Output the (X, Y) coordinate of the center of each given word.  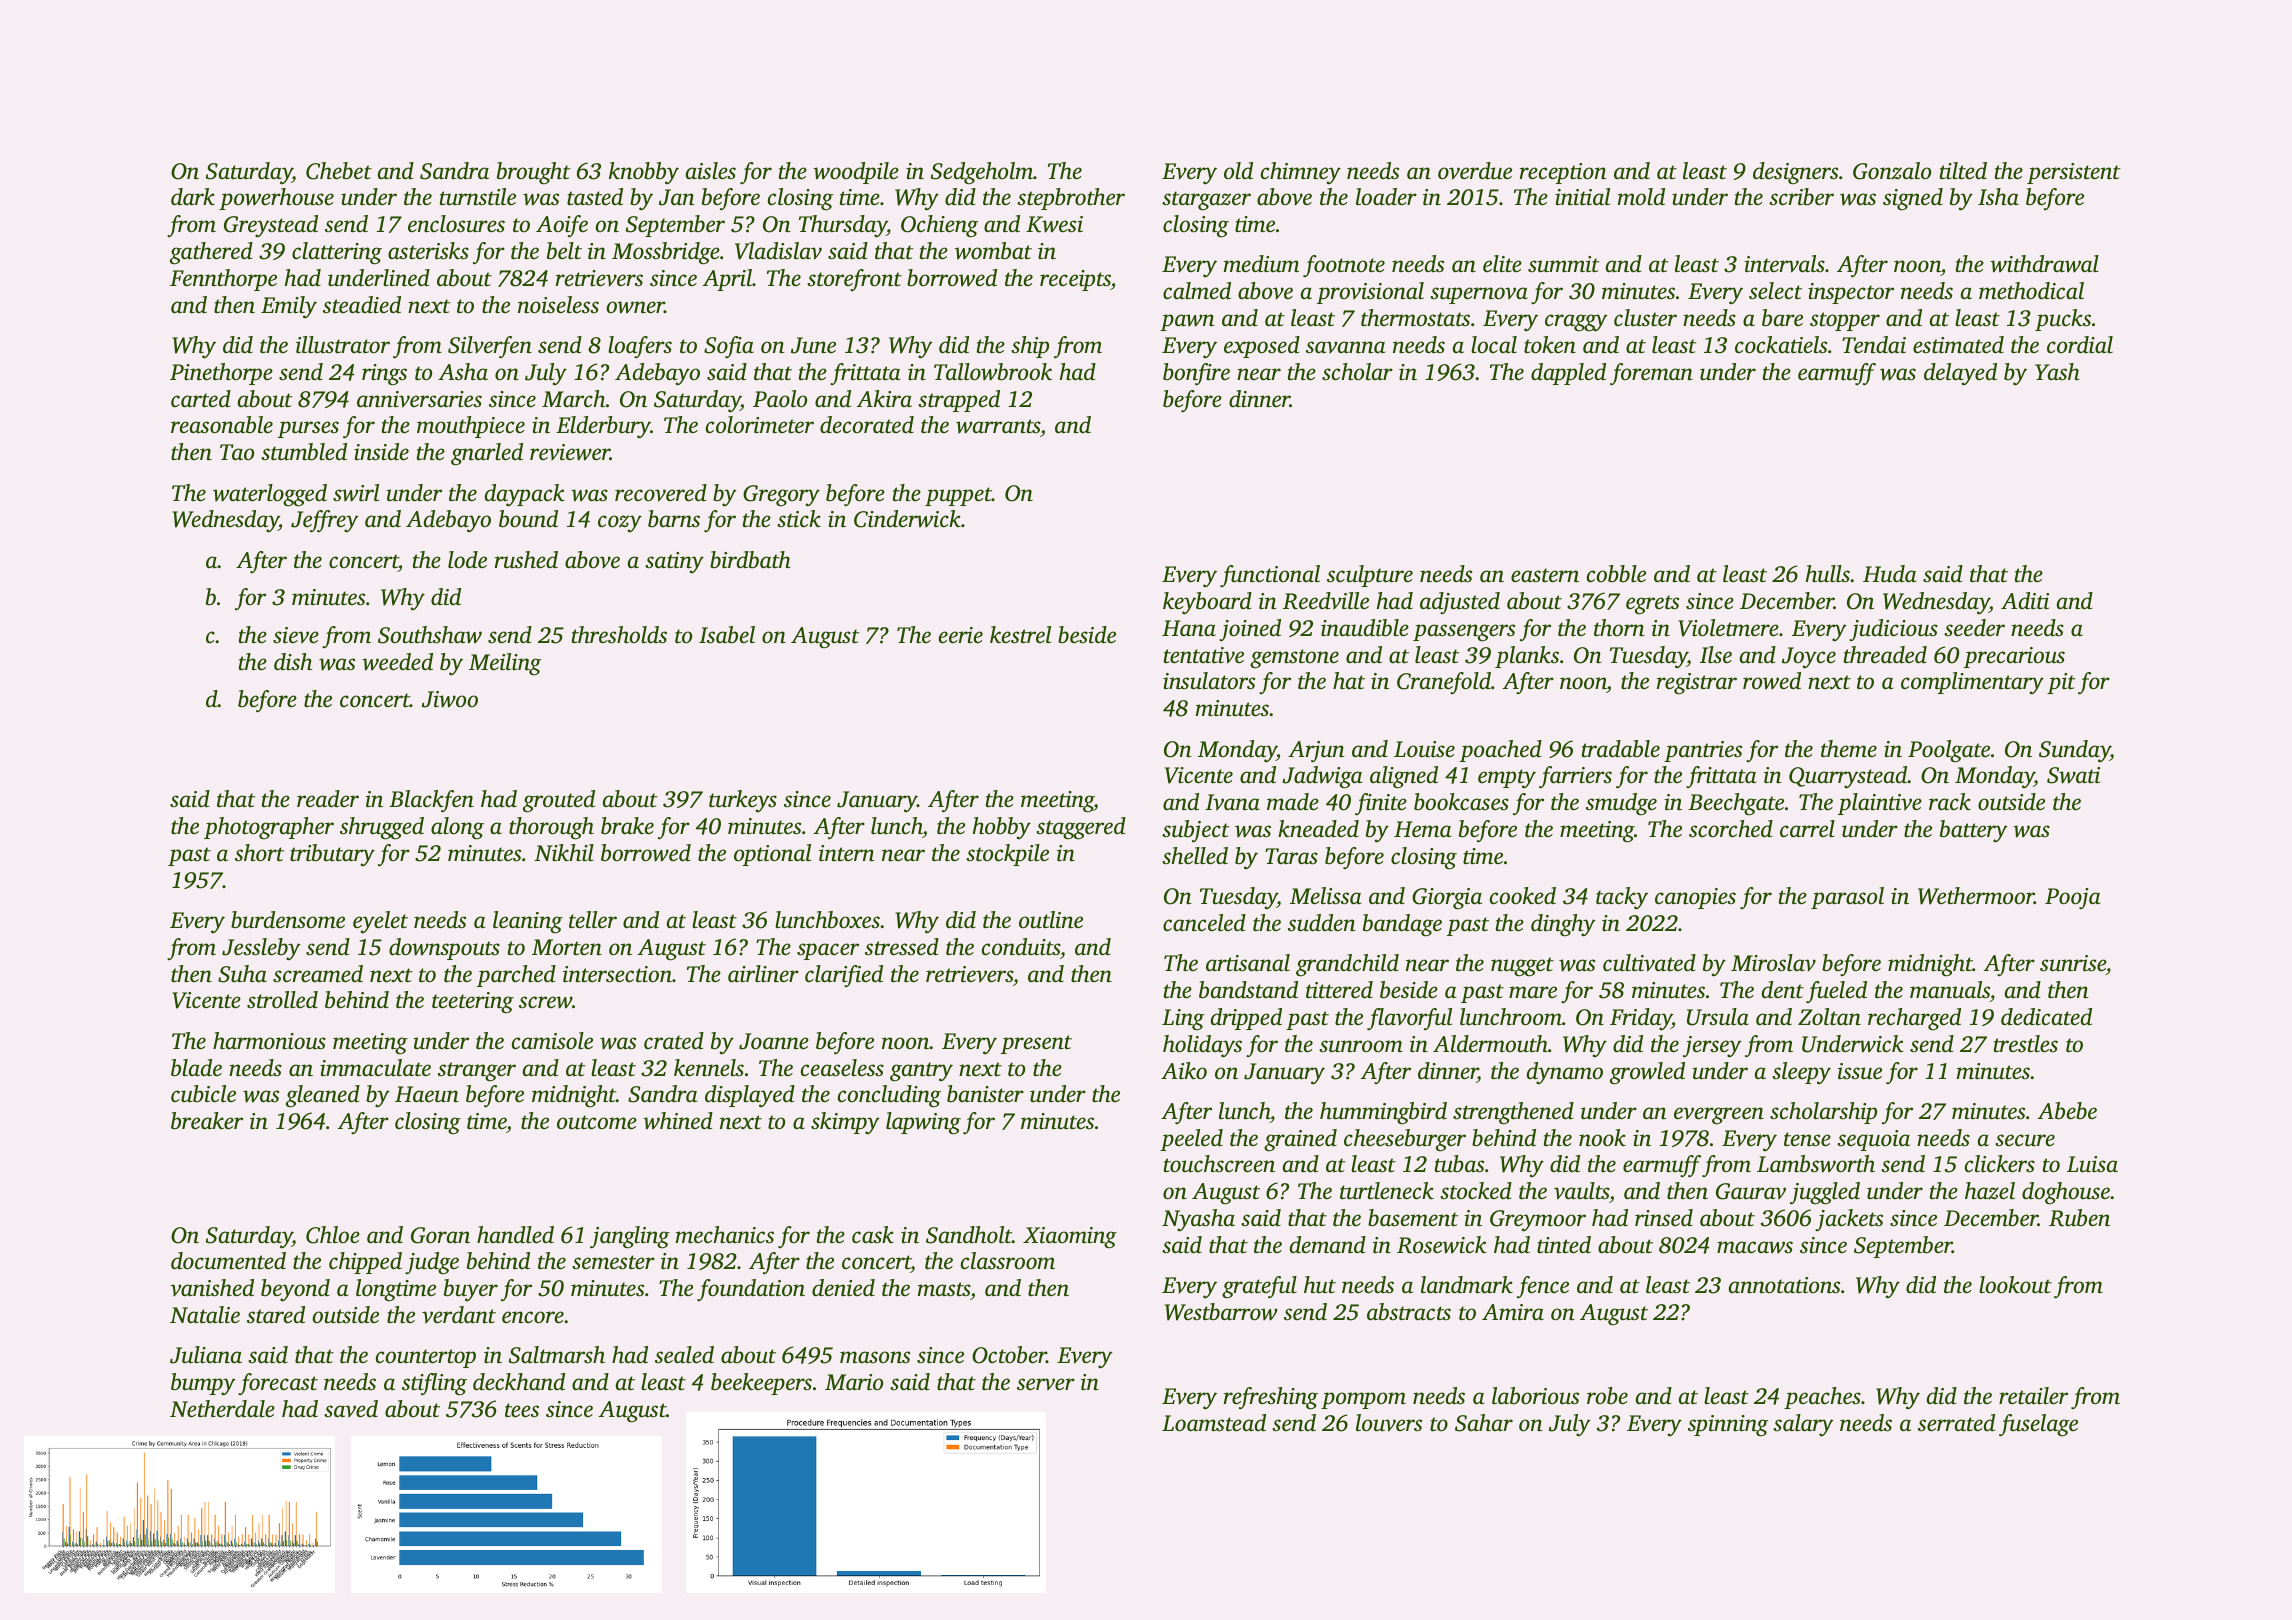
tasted (595, 197)
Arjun (1316, 752)
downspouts (444, 949)
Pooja (2072, 898)
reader (328, 798)
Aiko (1184, 1071)
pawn (1187, 322)
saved (351, 1409)
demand (1328, 1245)
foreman (1651, 374)
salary (1803, 1425)
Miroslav (1773, 963)
